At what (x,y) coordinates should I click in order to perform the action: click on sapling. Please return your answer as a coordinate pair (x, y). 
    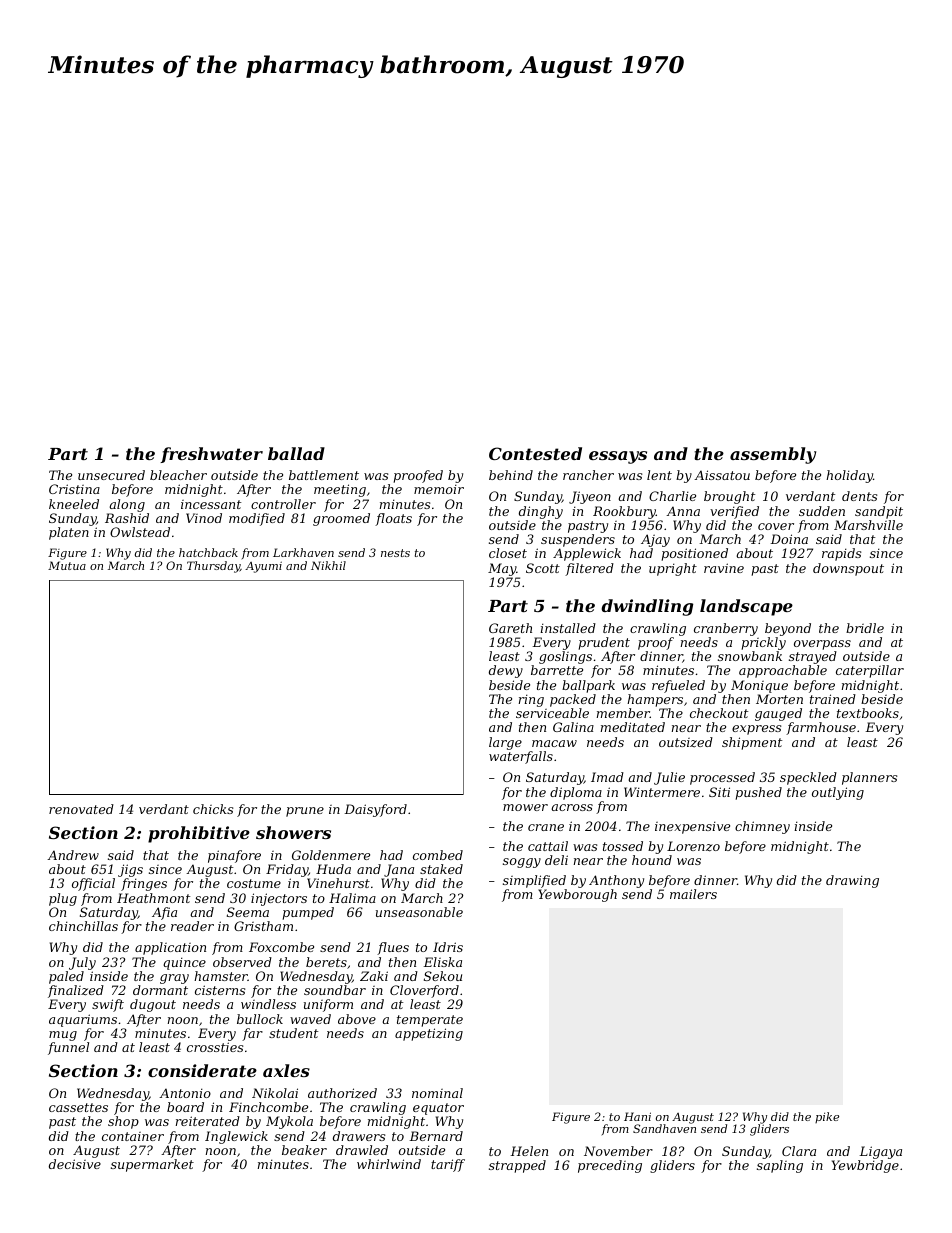
    Looking at the image, I should click on (780, 1166).
